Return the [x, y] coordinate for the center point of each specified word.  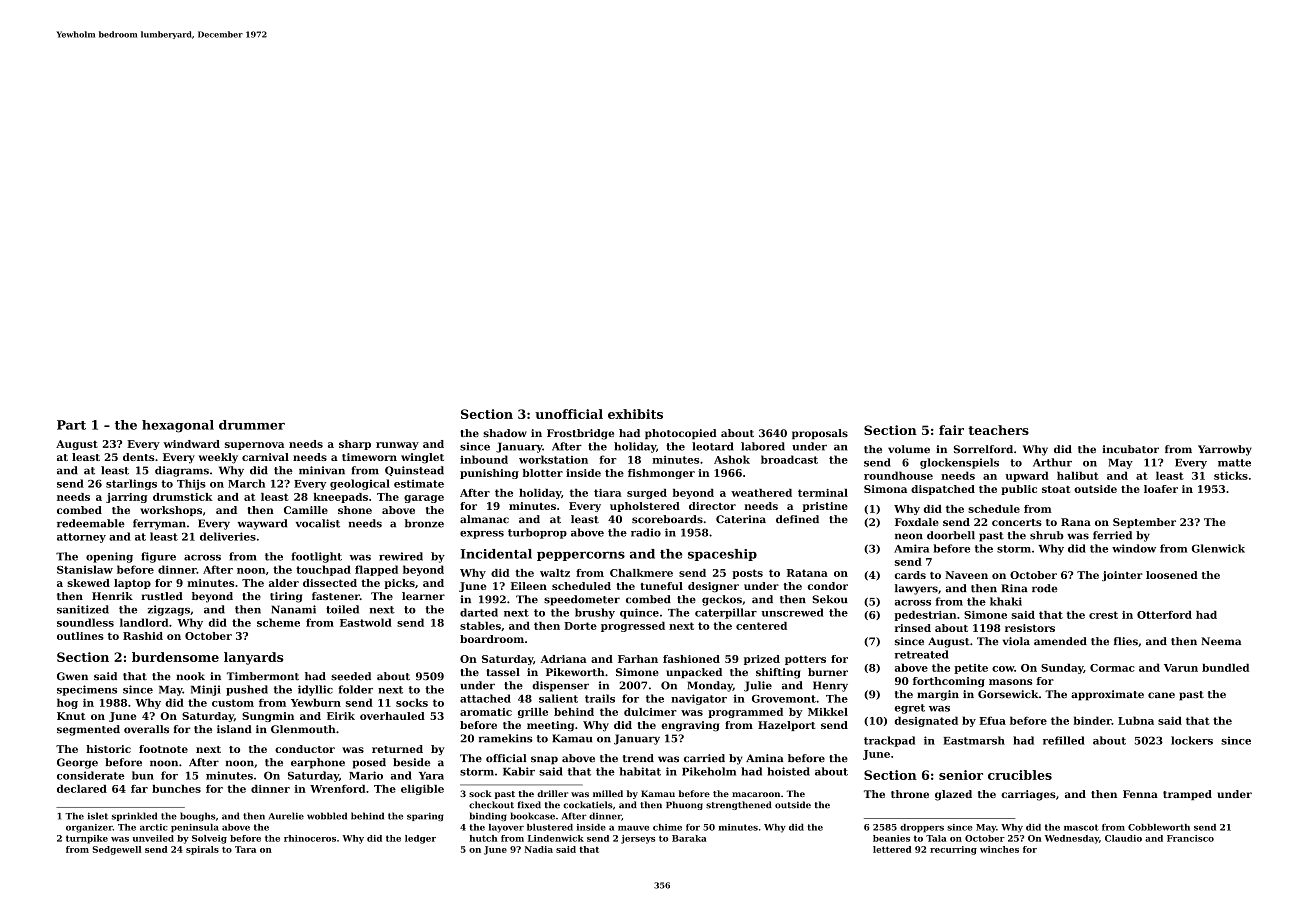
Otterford [1164, 615]
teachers [998, 430]
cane [1161, 695]
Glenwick [1218, 548]
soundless [85, 622]
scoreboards [667, 519]
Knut [71, 716]
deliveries [228, 536]
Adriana [563, 659]
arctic [154, 827]
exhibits [635, 414]
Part [71, 425]
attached [485, 698]
